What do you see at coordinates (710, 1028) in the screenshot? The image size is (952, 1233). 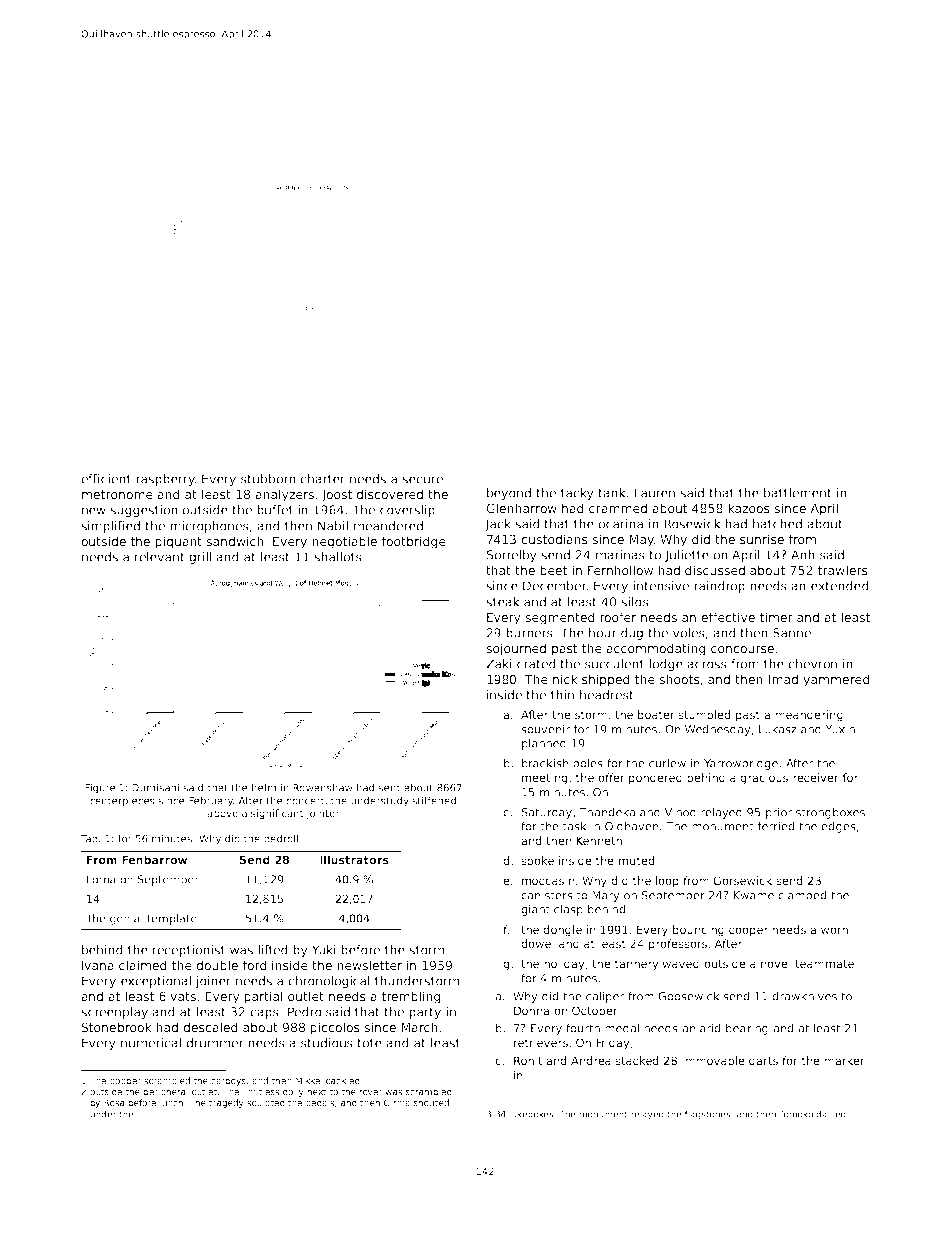 I see `arid` at bounding box center [710, 1028].
